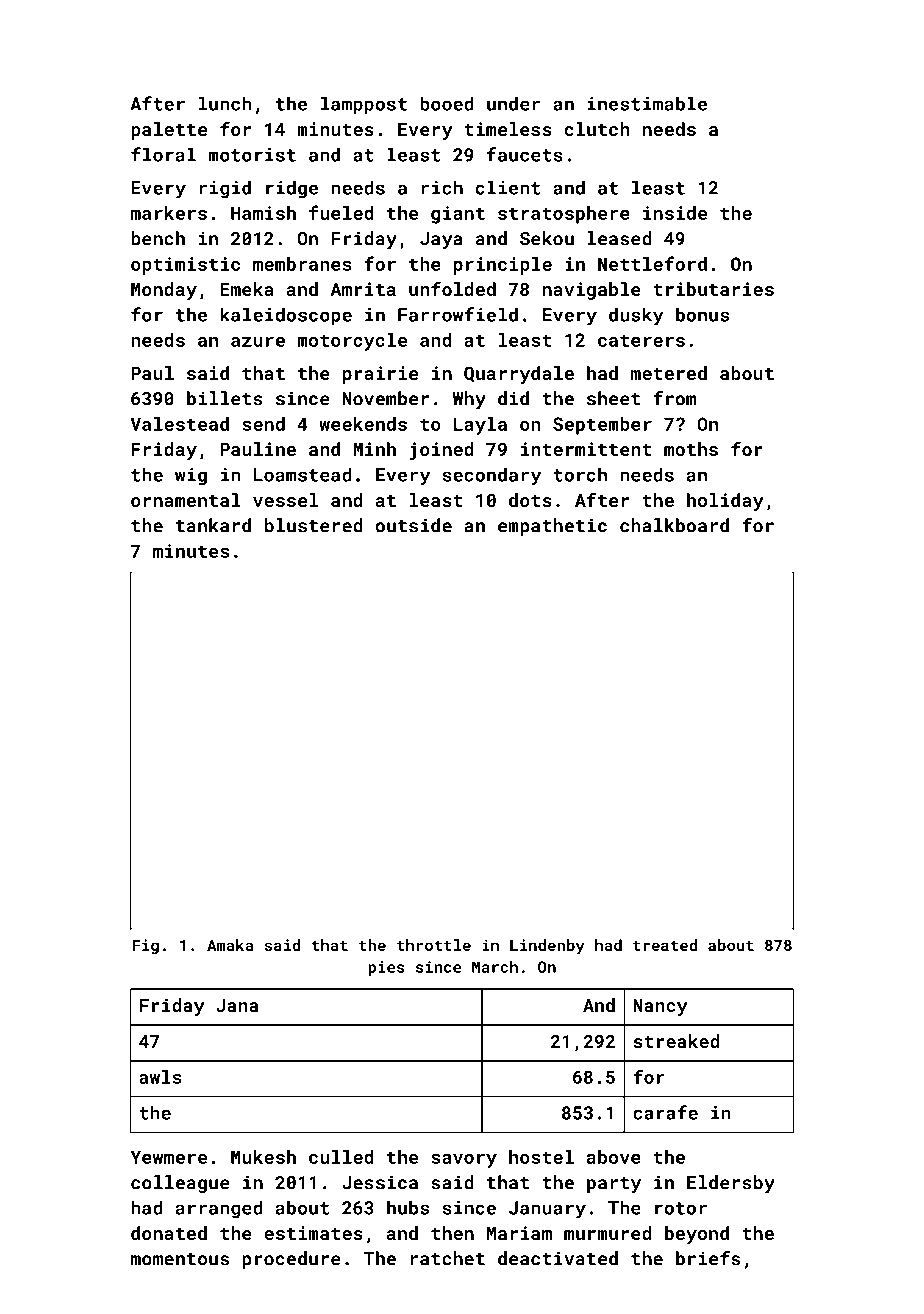 The image size is (924, 1314). What do you see at coordinates (552, 527) in the screenshot?
I see `empathetic` at bounding box center [552, 527].
